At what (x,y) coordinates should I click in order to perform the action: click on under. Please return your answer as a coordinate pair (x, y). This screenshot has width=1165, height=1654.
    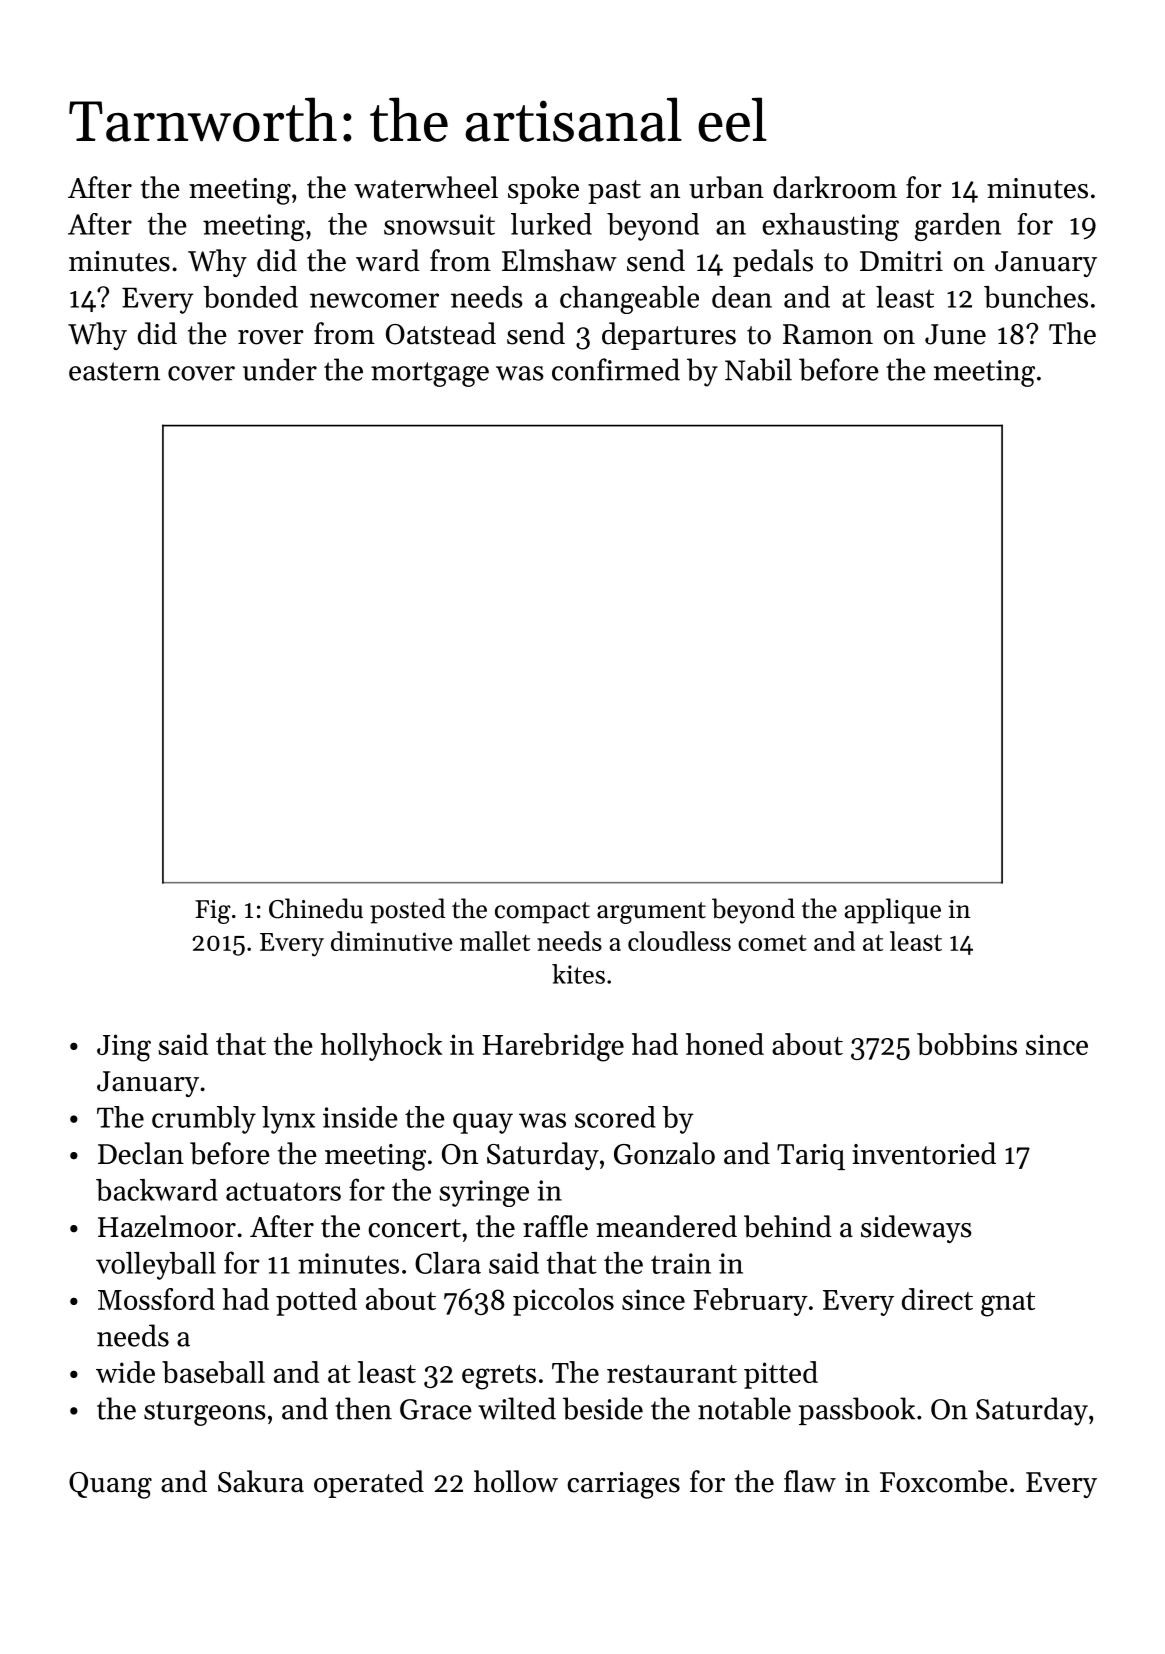
    Looking at the image, I should click on (280, 369).
